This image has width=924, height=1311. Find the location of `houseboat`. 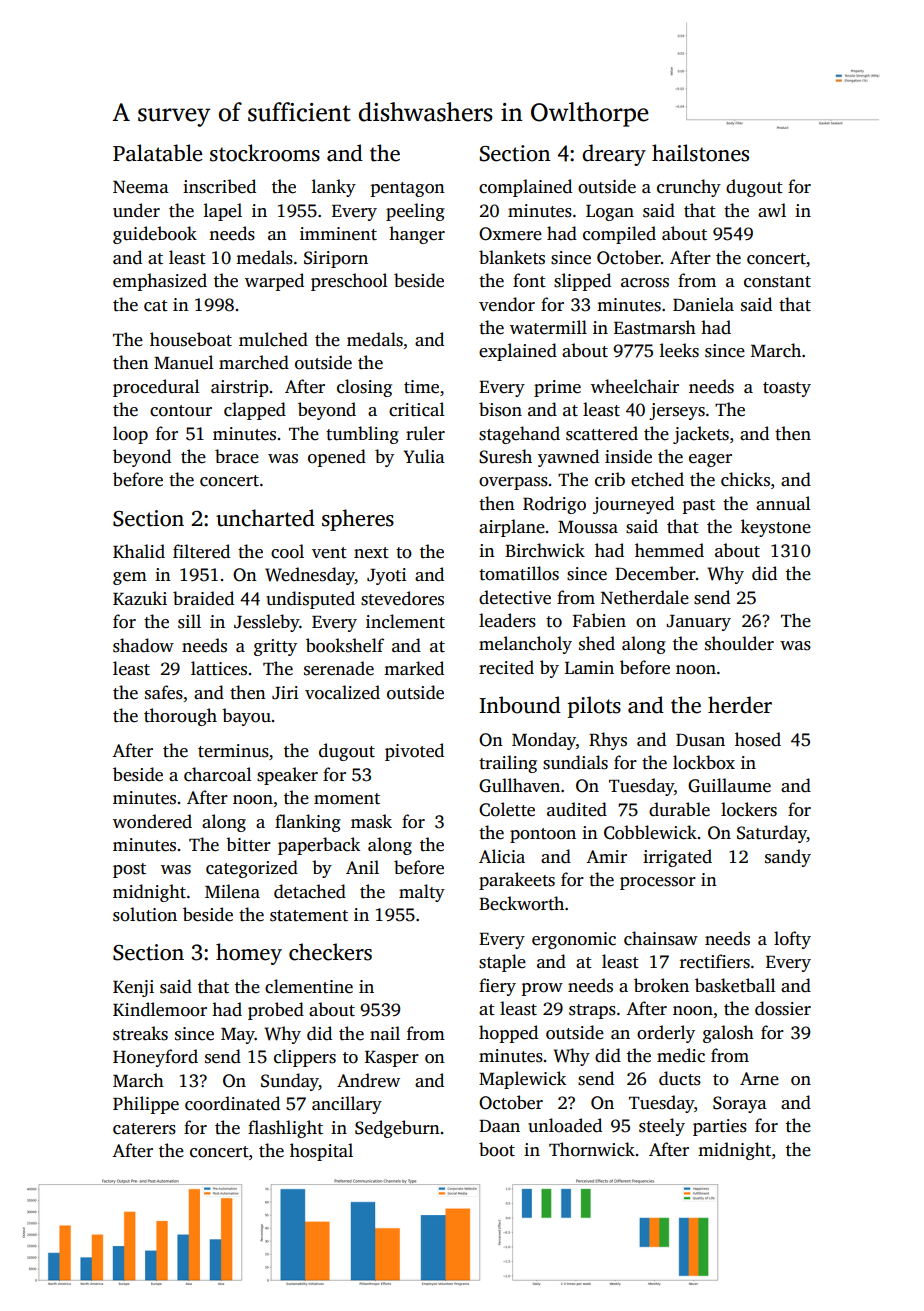

houseboat is located at coordinates (191, 339).
